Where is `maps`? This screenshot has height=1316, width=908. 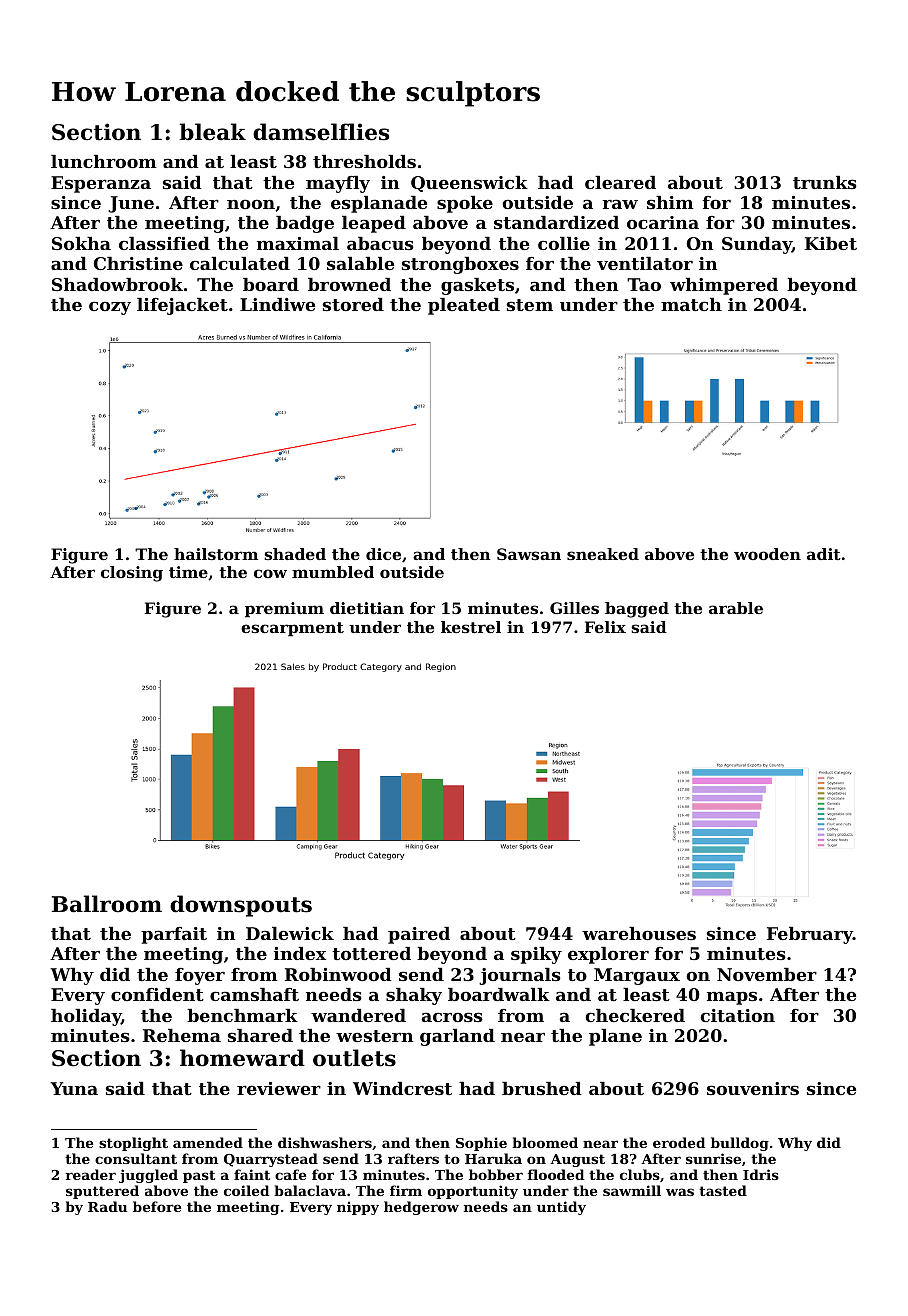
maps is located at coordinates (732, 998).
